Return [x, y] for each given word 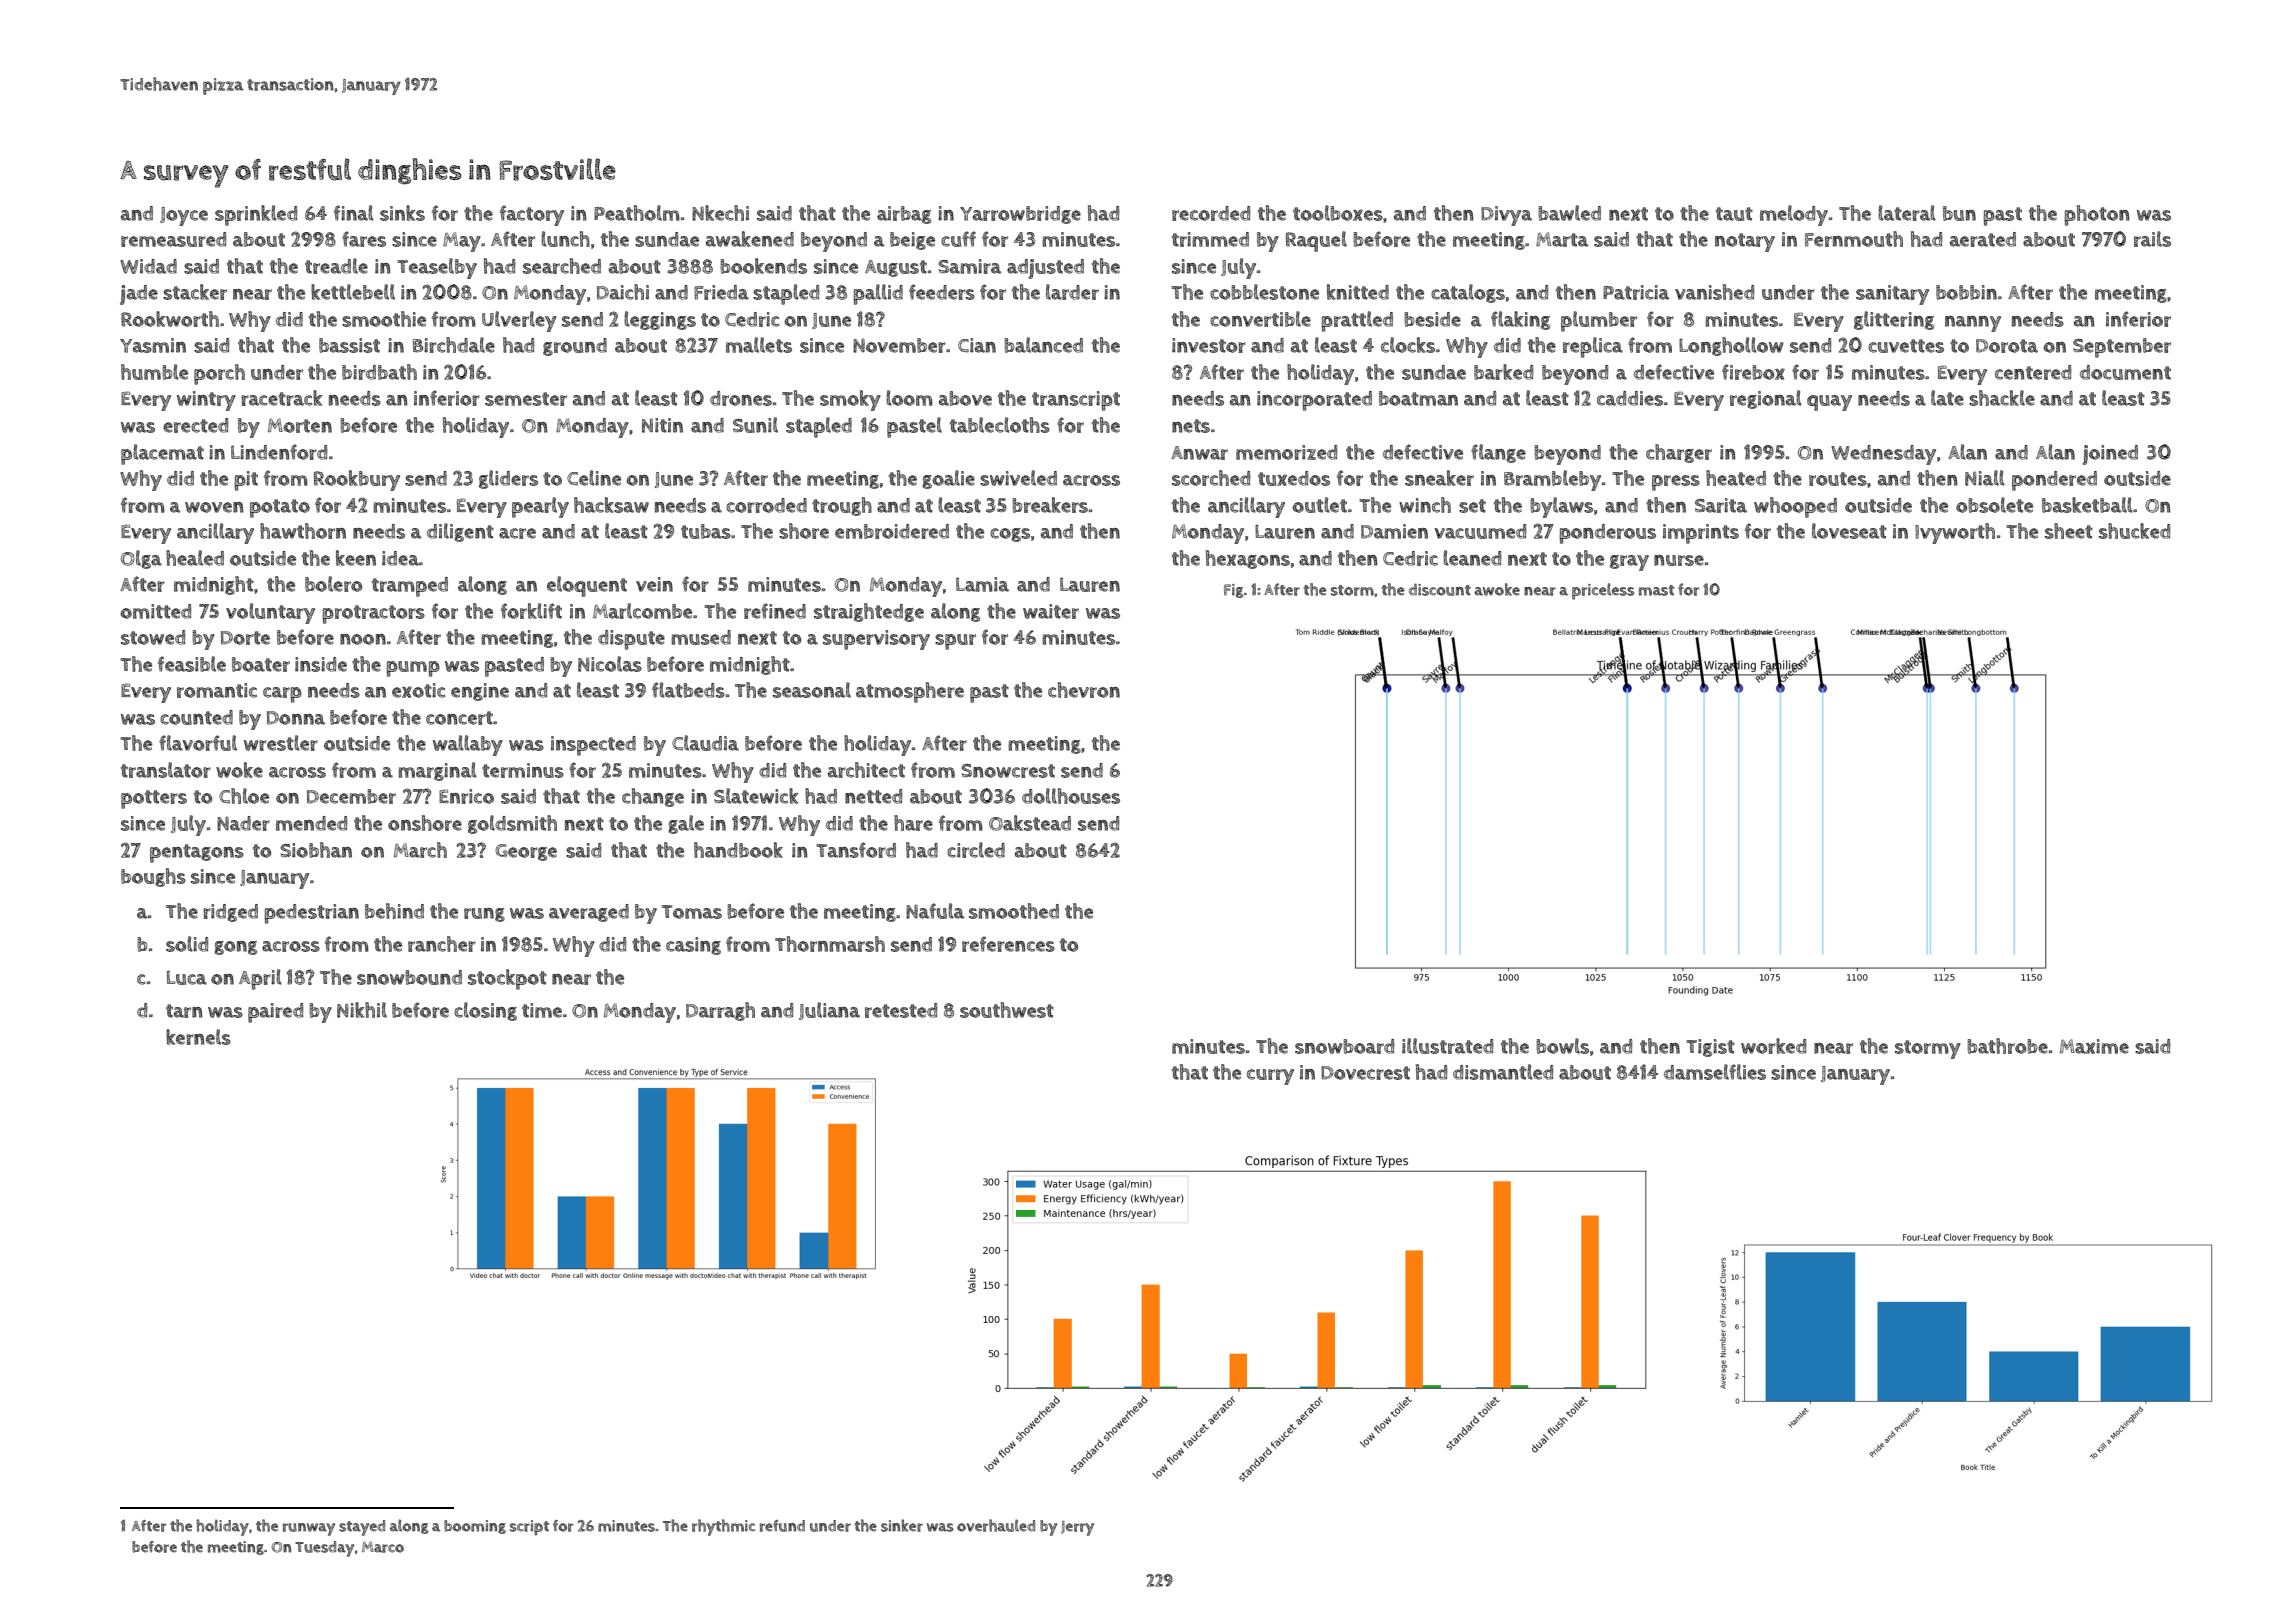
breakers [1050, 505]
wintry [206, 401]
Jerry [1077, 1528]
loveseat [1849, 531]
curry [1270, 1077]
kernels [198, 1037]
